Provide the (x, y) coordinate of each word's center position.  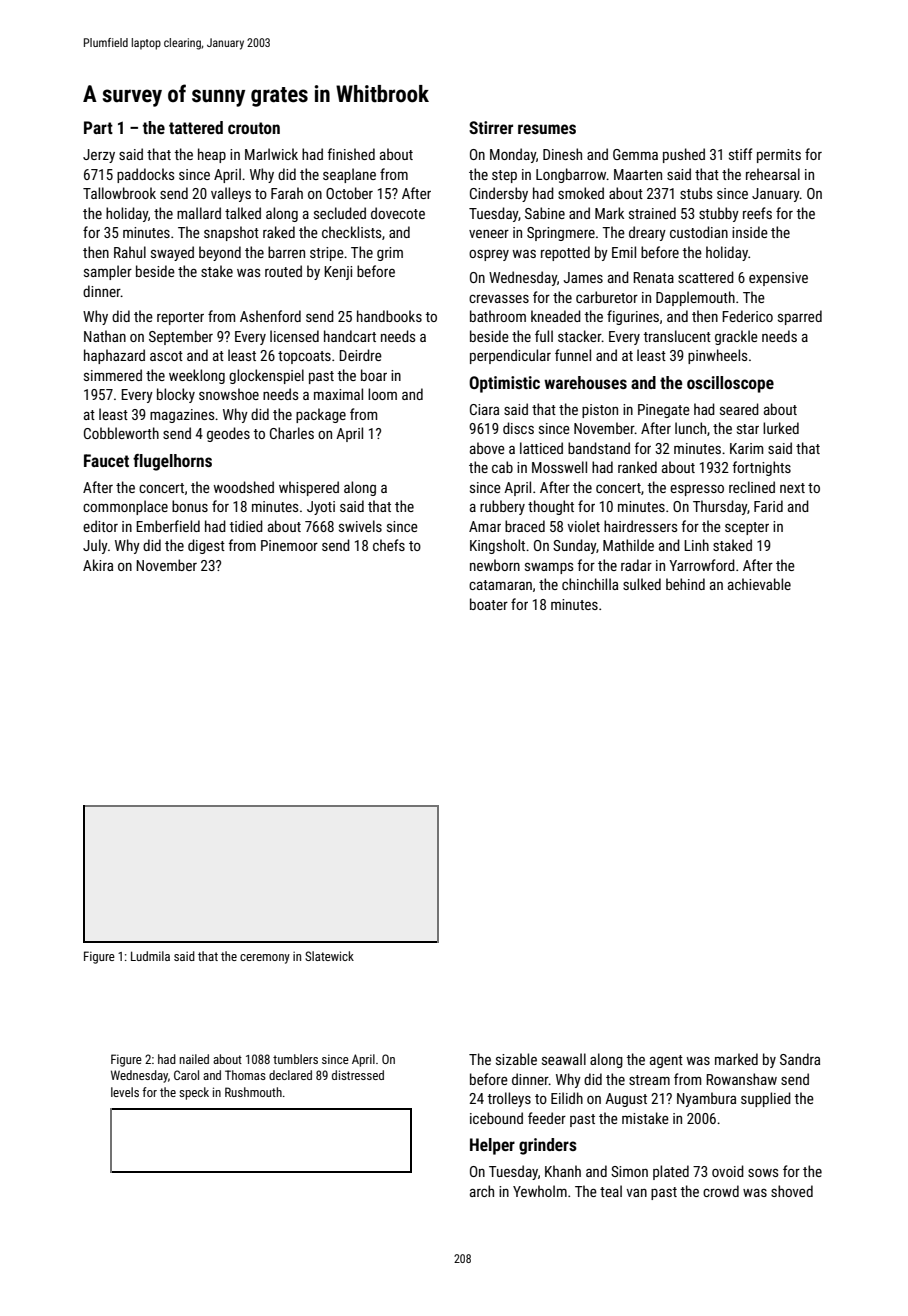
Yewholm (540, 1191)
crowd (721, 1191)
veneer (489, 234)
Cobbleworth (121, 433)
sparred (800, 317)
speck (194, 1093)
